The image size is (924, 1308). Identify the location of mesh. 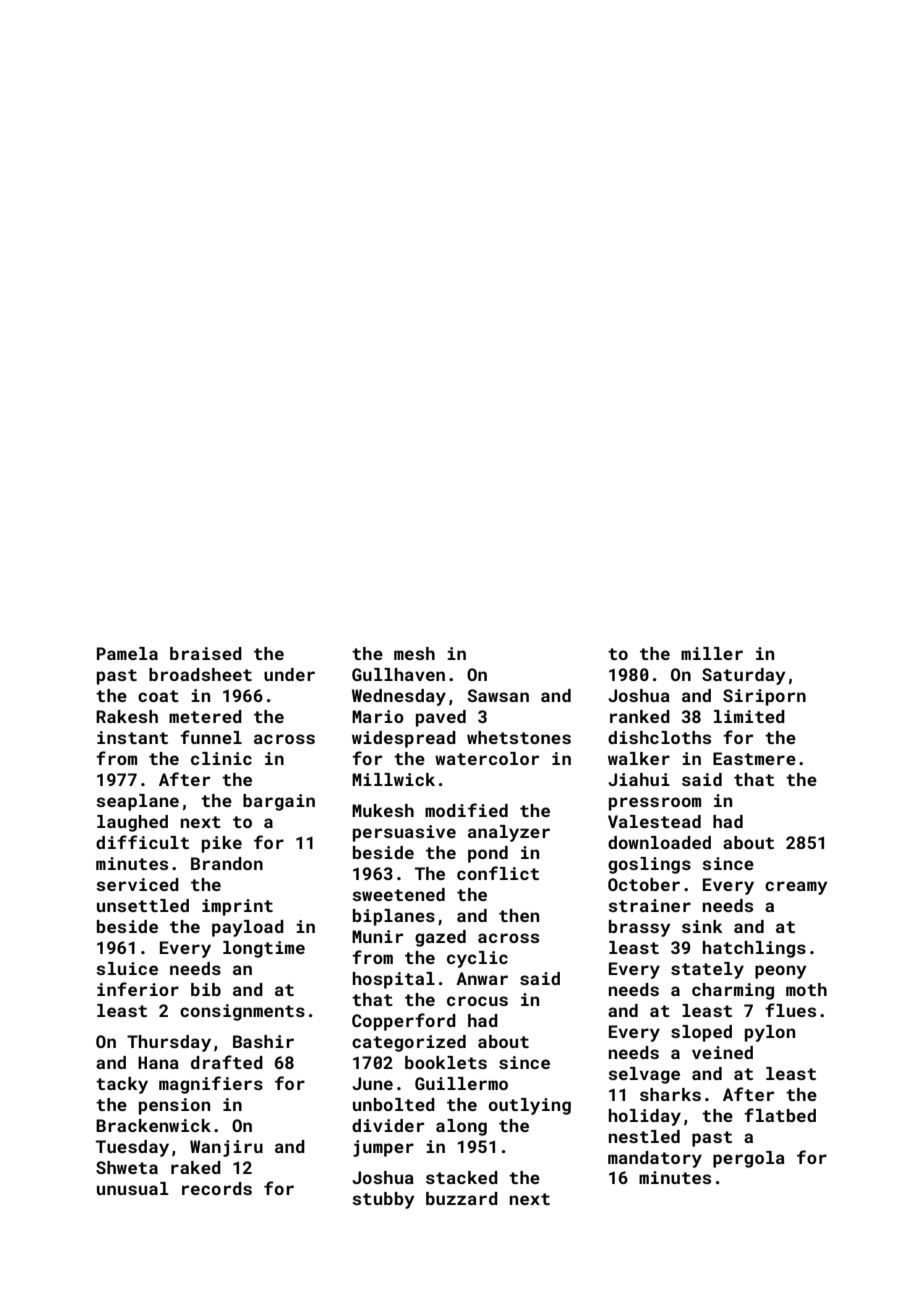
(414, 653).
